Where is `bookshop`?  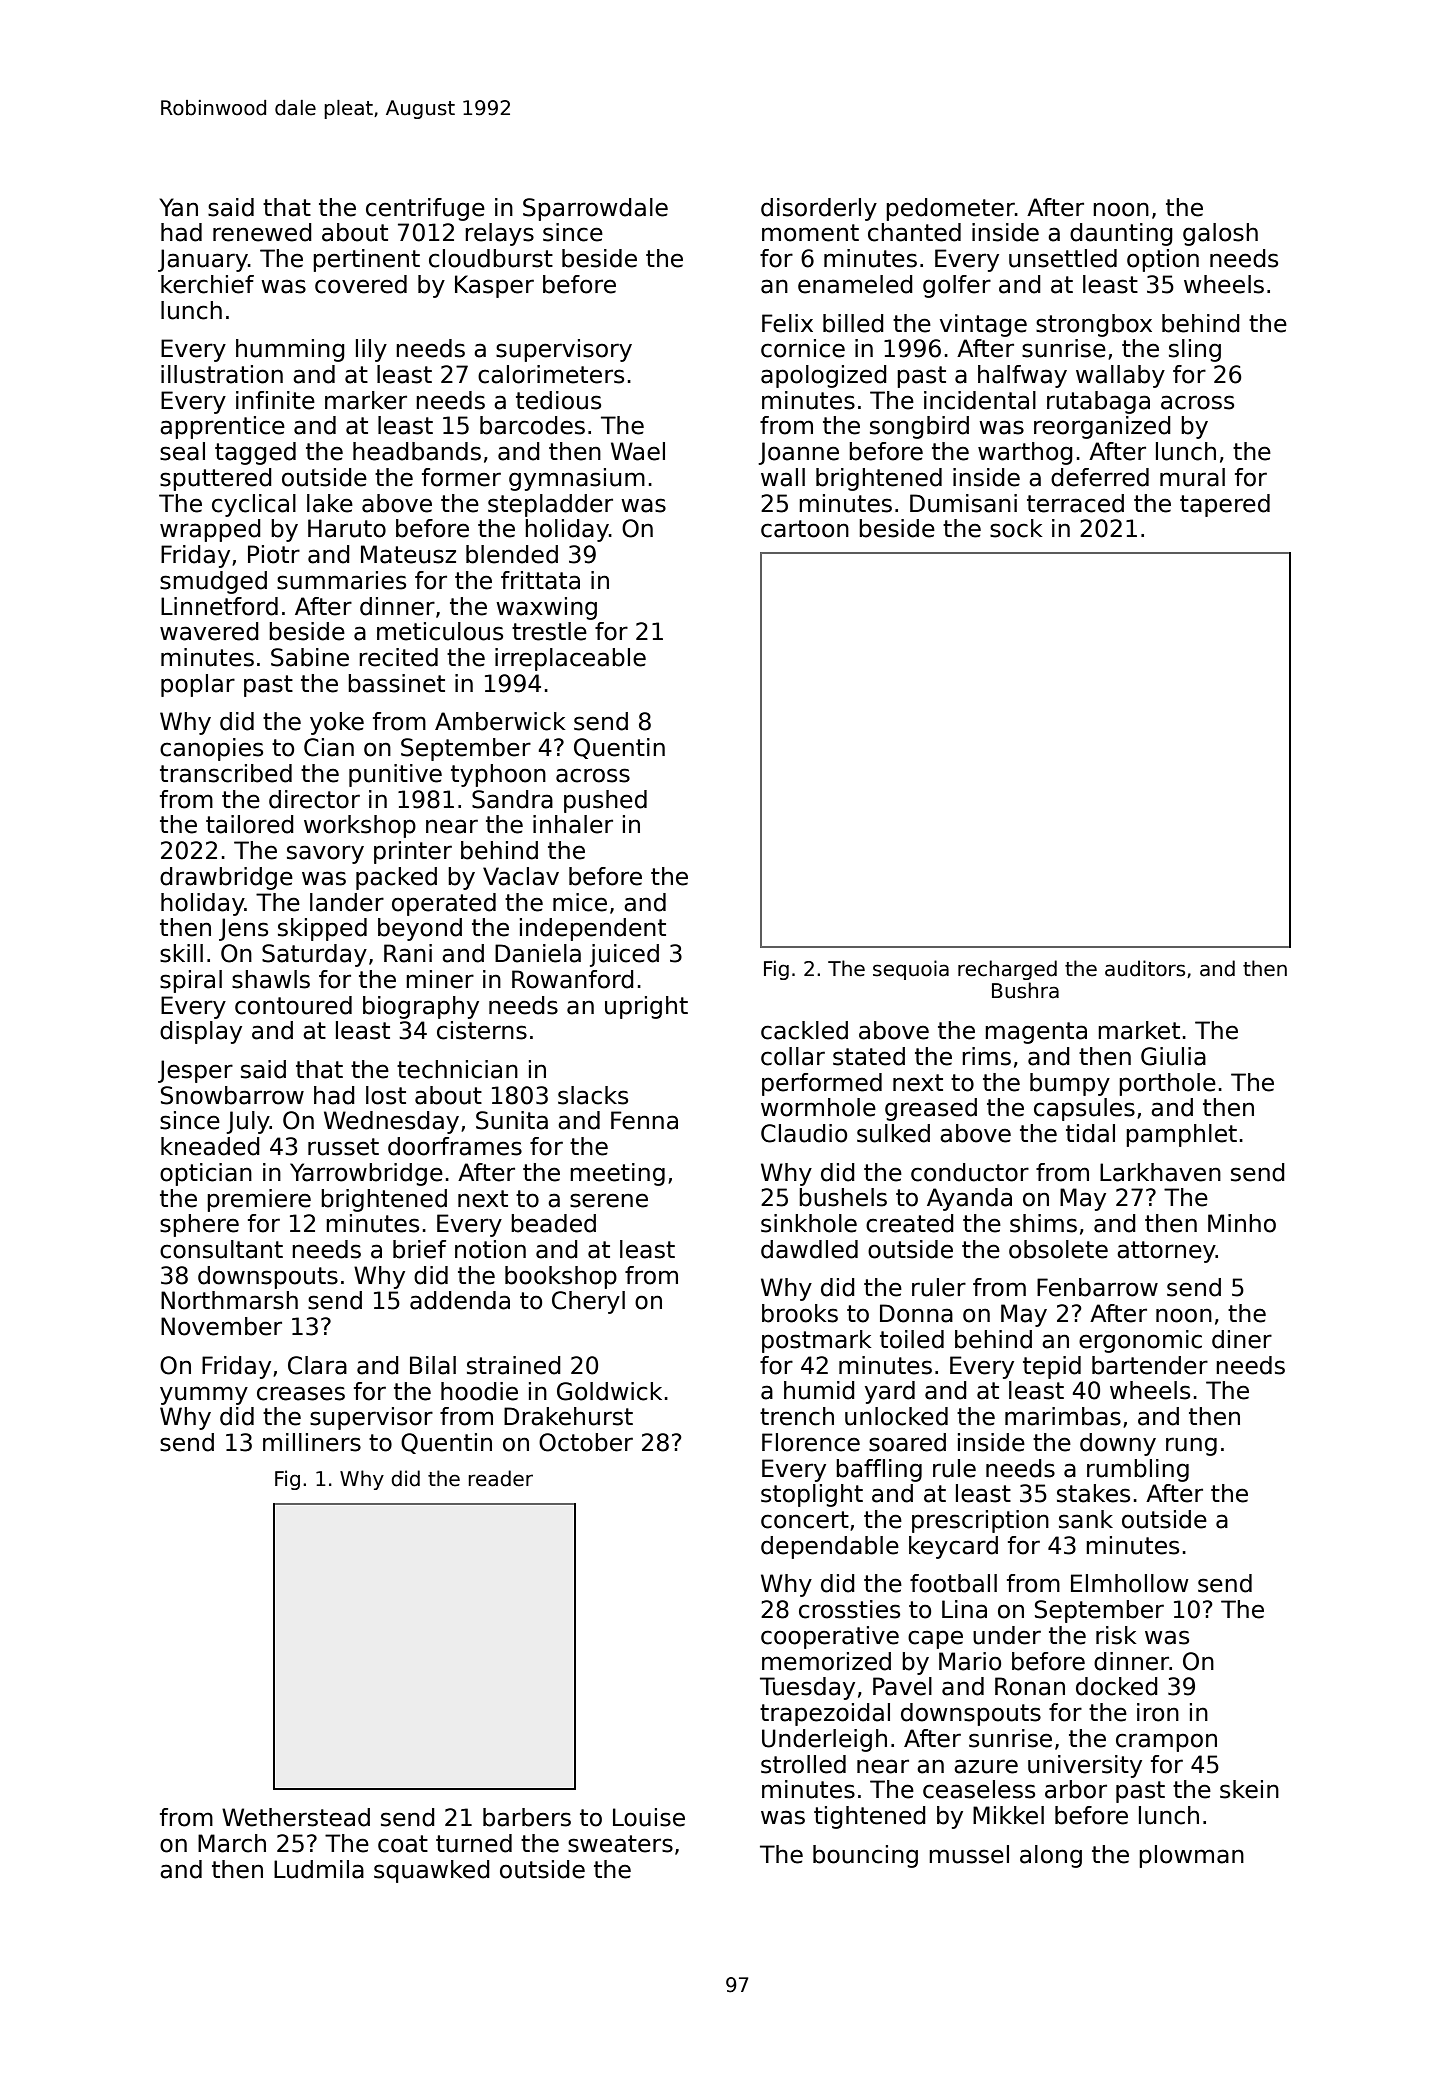 bookshop is located at coordinates (561, 1277).
